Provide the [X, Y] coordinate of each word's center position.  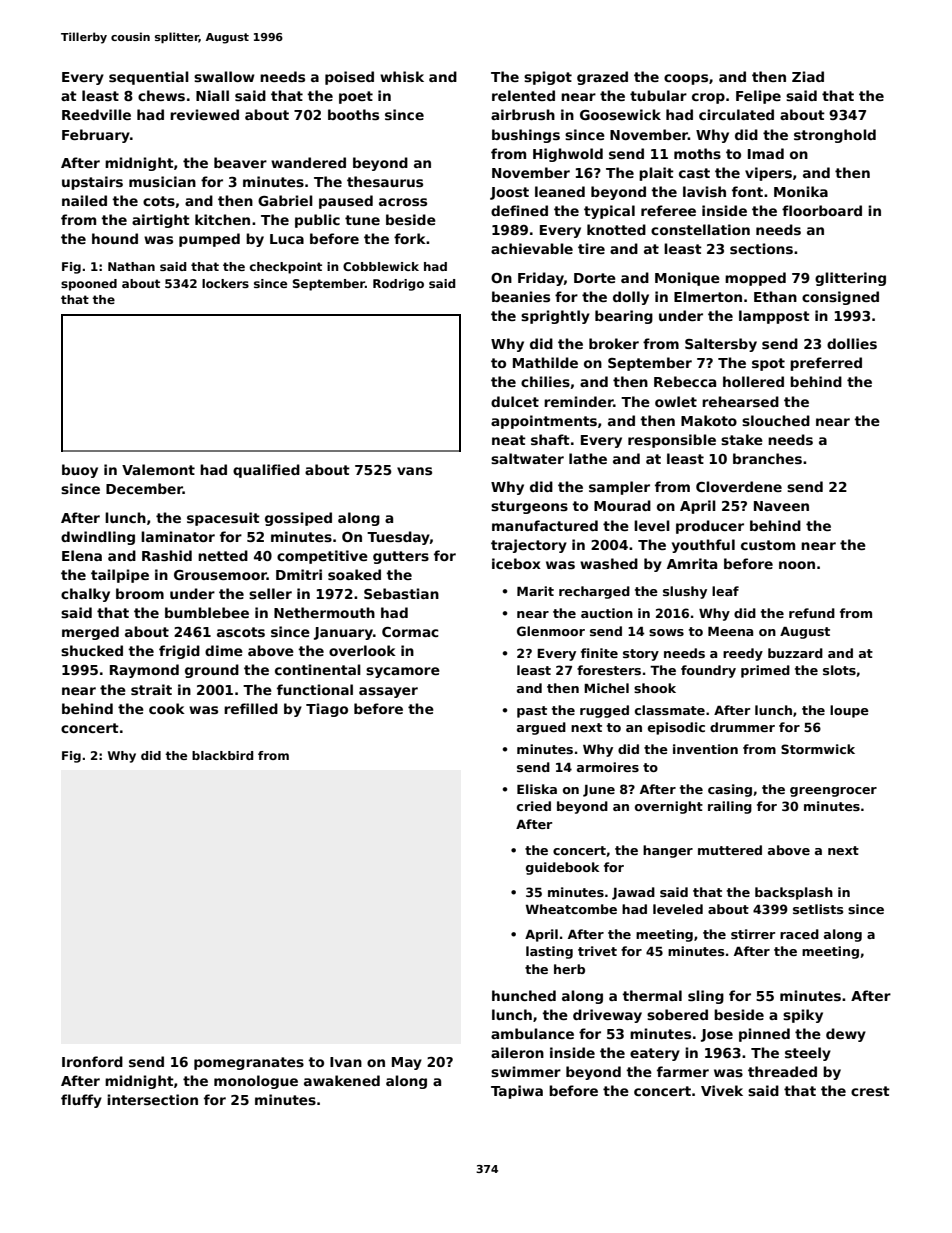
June [599, 791]
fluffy [81, 1101]
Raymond [144, 671]
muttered [730, 850]
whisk [402, 76]
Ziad [808, 76]
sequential [149, 78]
